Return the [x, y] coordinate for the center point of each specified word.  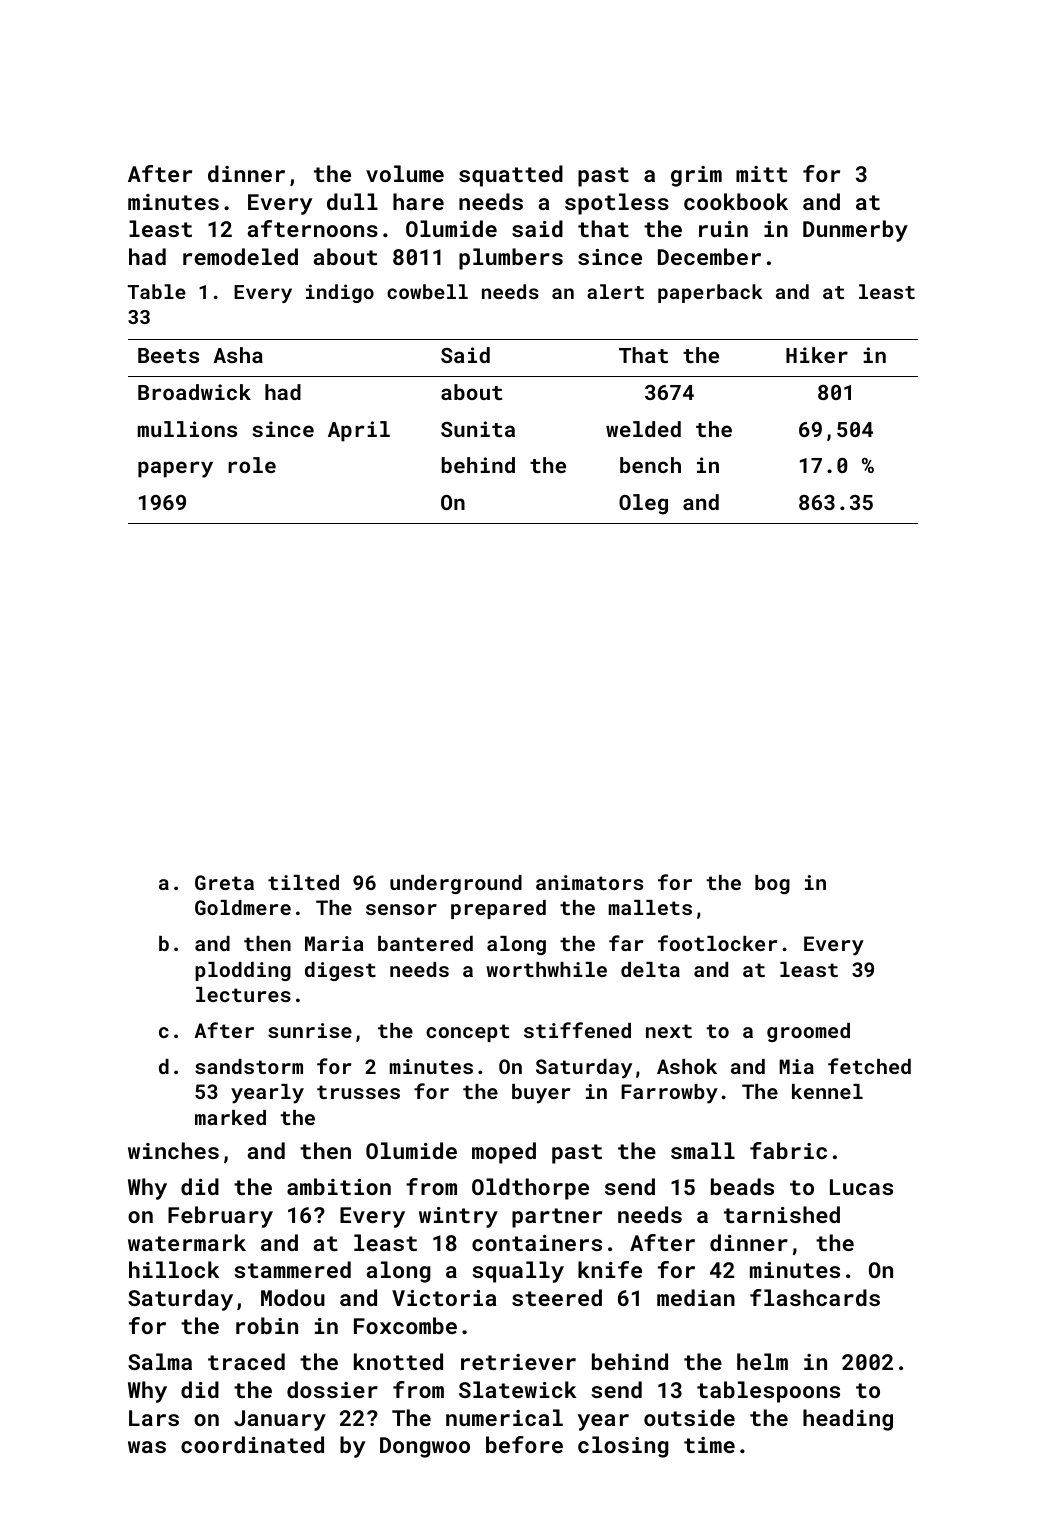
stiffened [577, 1030]
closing [623, 1447]
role [252, 465]
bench [650, 465]
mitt [761, 174]
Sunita [478, 429]
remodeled [240, 256]
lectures [243, 994]
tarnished [782, 1214]
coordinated [252, 1444]
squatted [511, 176]
